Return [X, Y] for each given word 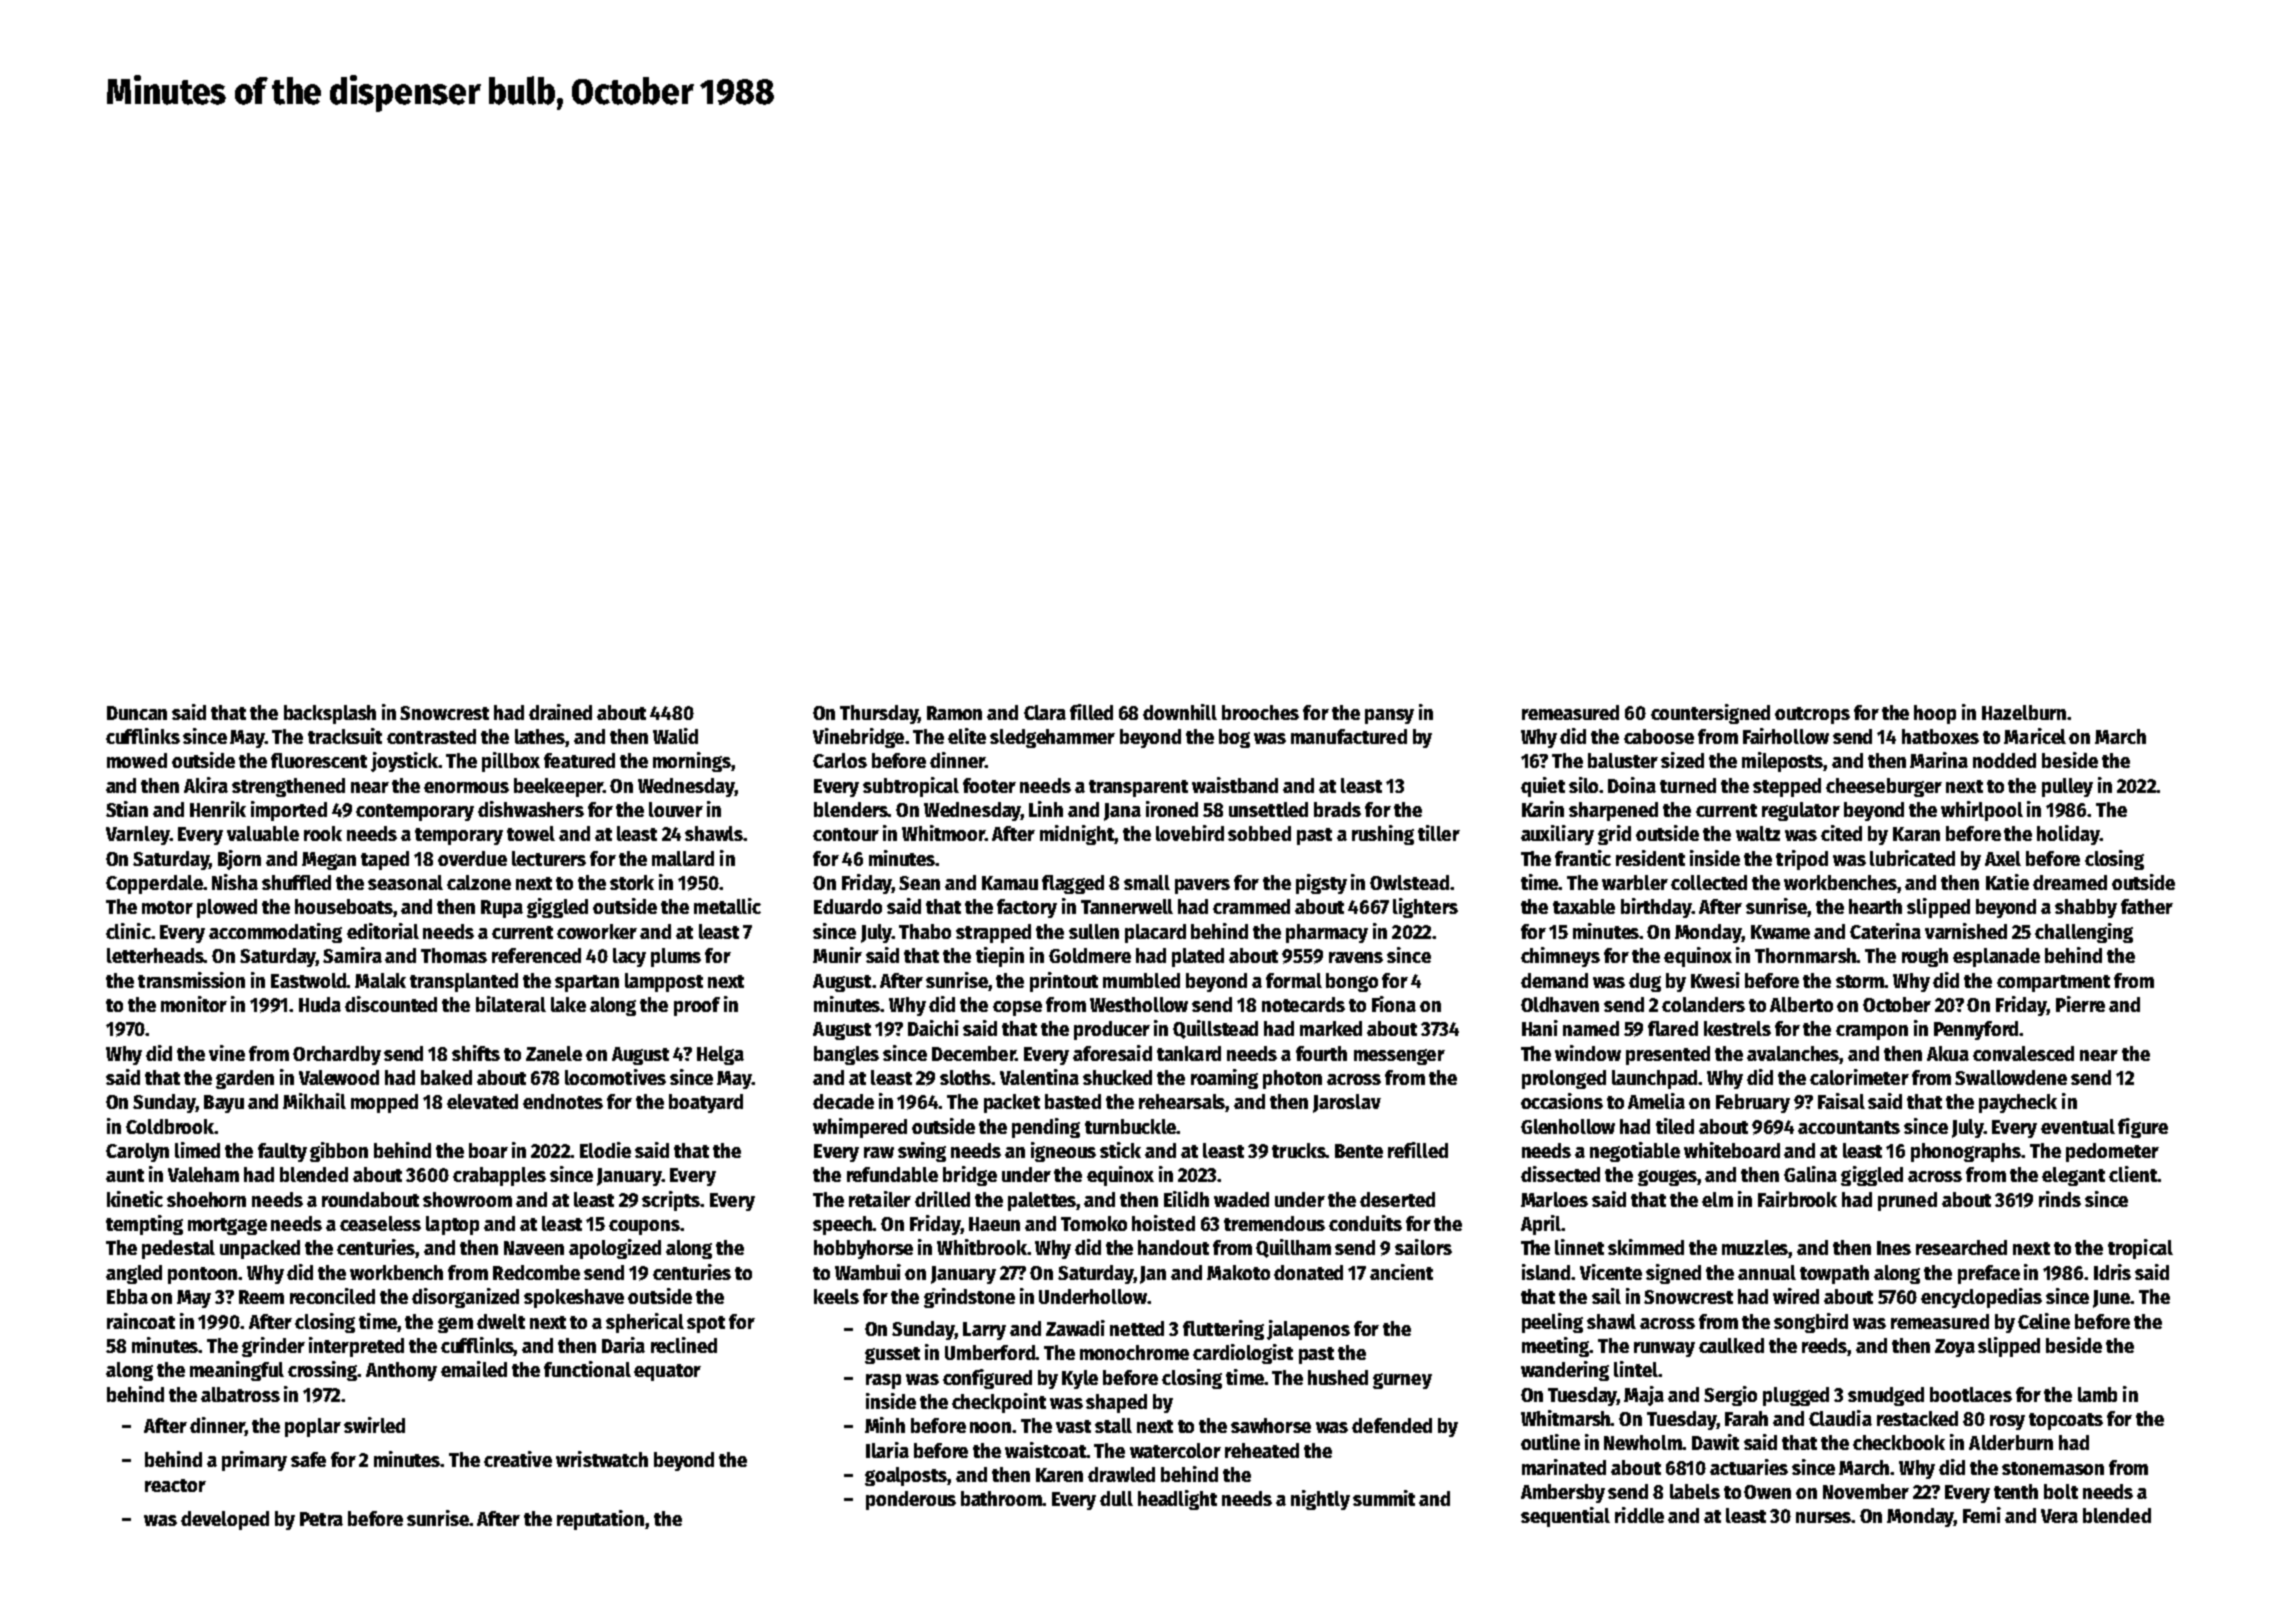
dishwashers [531, 809]
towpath [1834, 1274]
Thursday [879, 714]
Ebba [127, 1296]
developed [225, 1520]
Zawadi [1075, 1328]
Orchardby [337, 1055]
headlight [1177, 1500]
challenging [2084, 933]
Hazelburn [2024, 712]
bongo [1352, 982]
